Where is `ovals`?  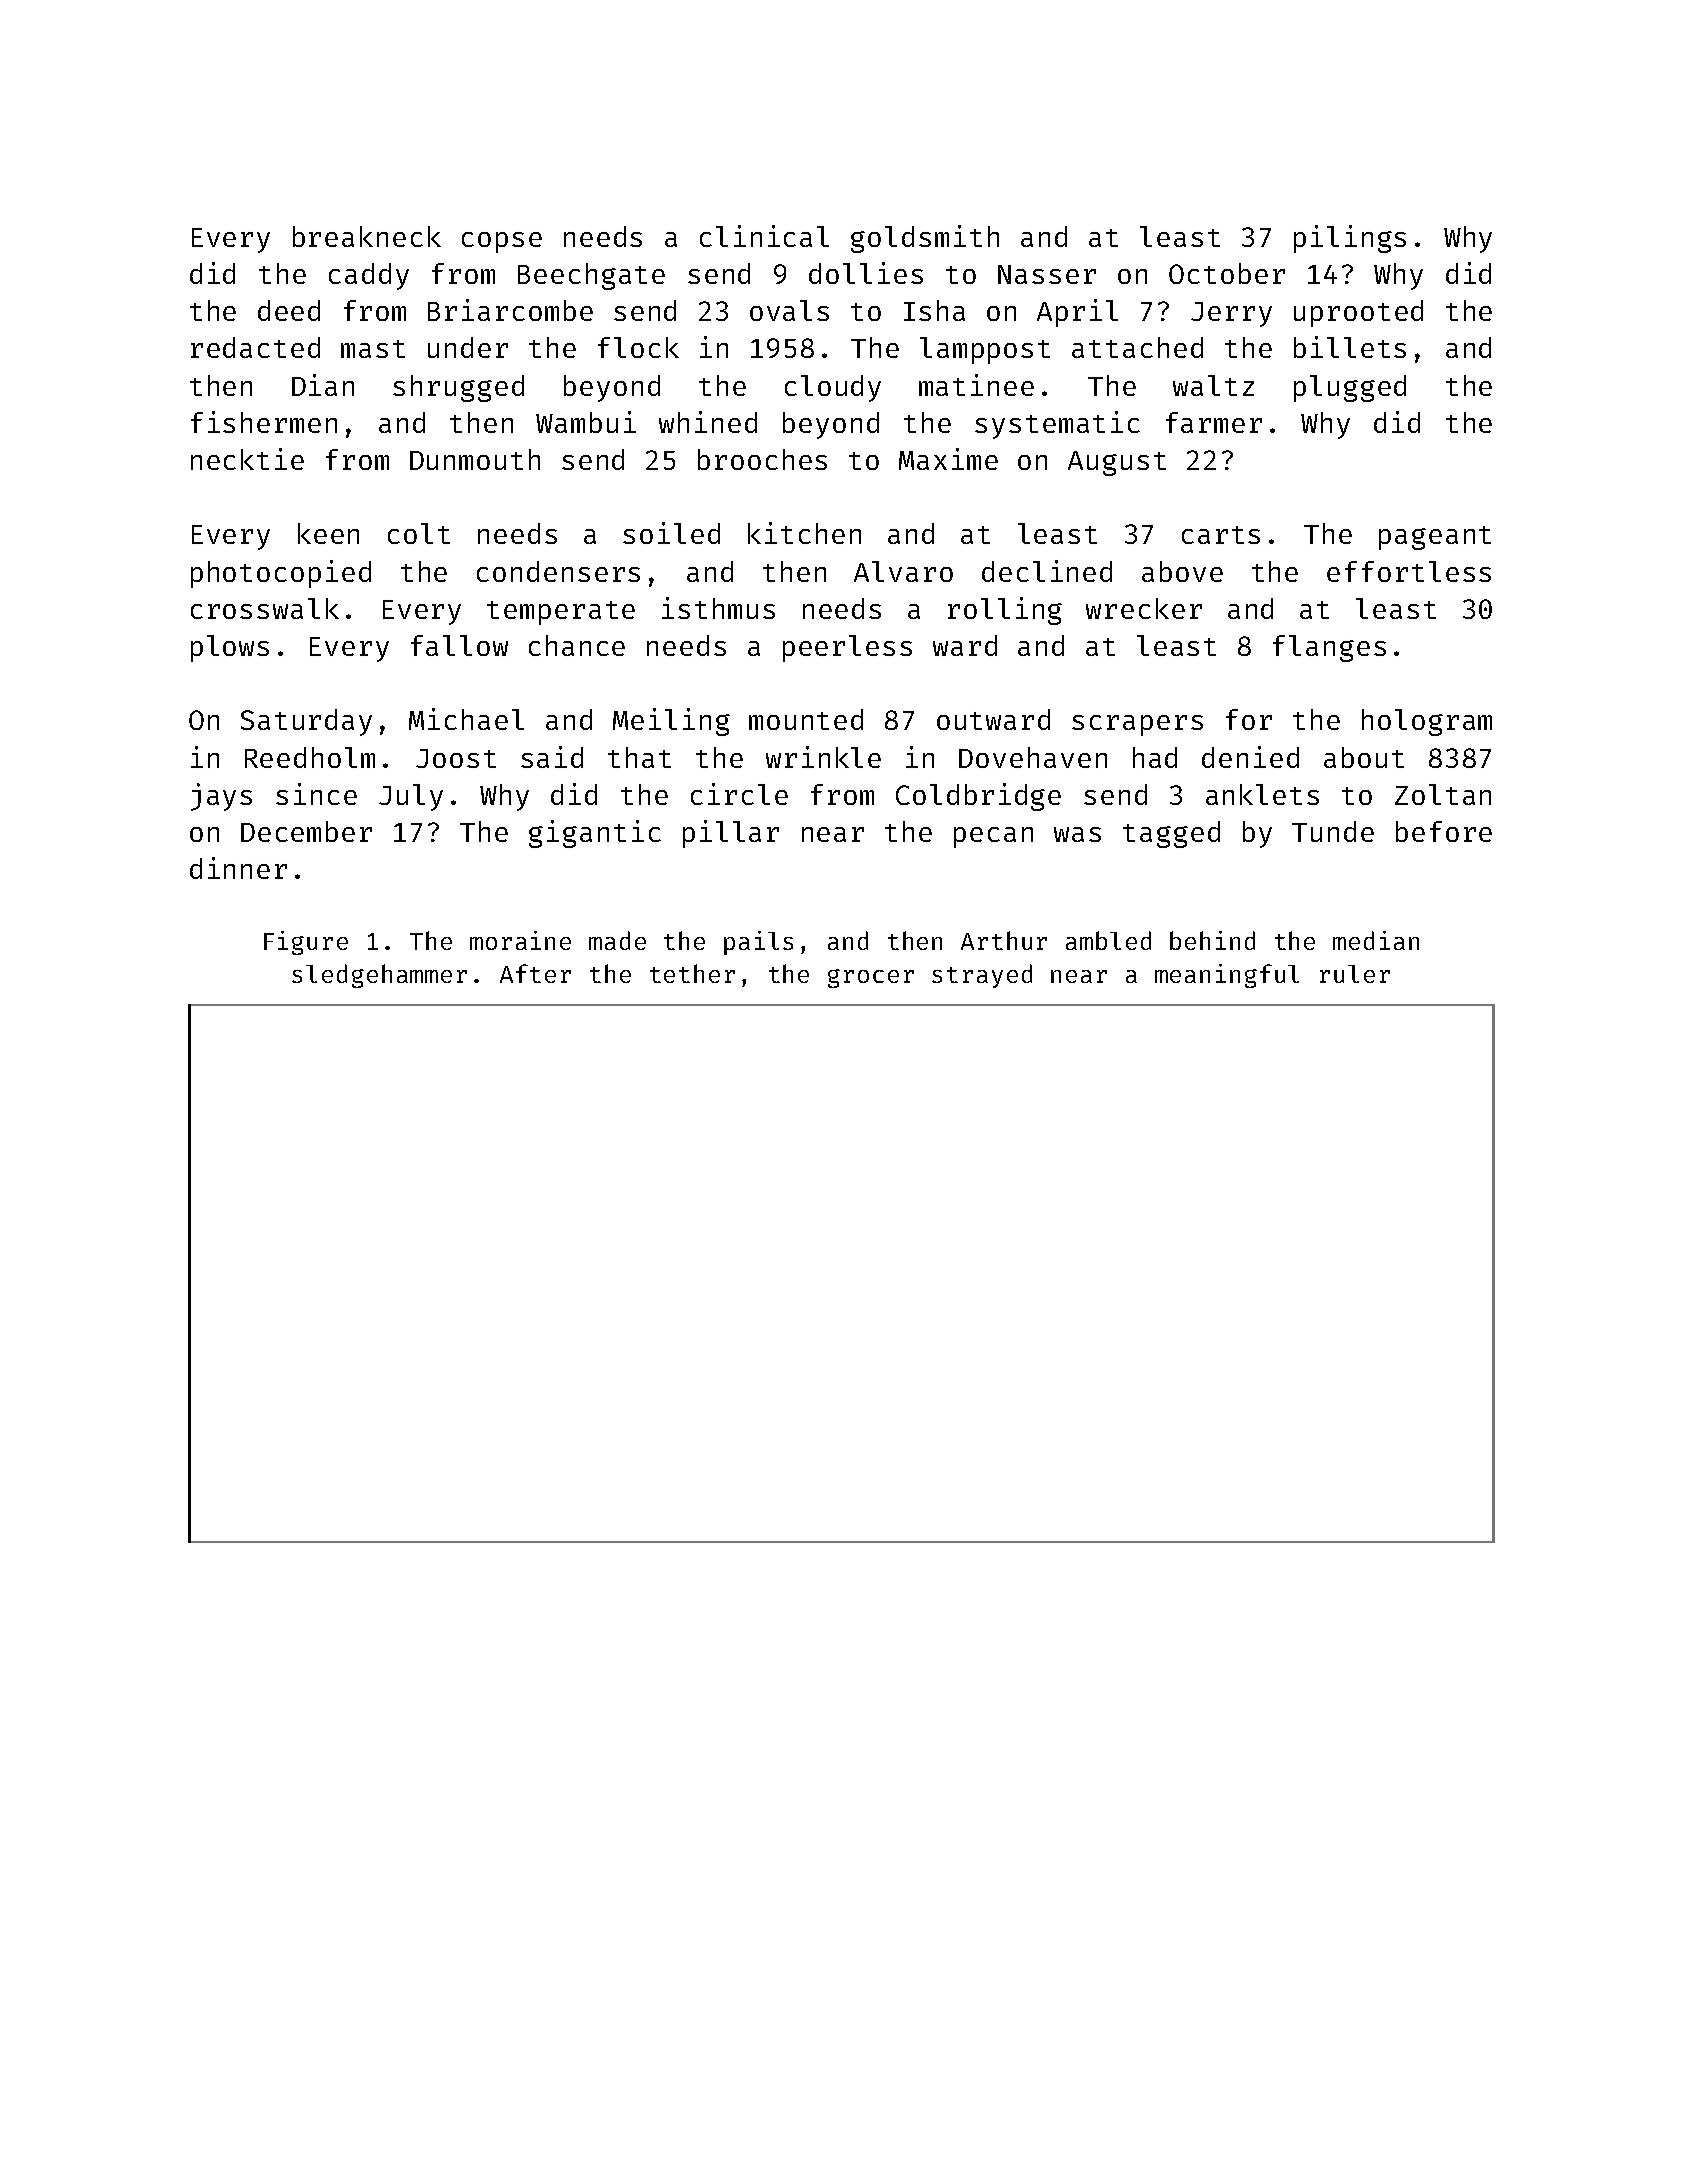 ovals is located at coordinates (789, 310).
